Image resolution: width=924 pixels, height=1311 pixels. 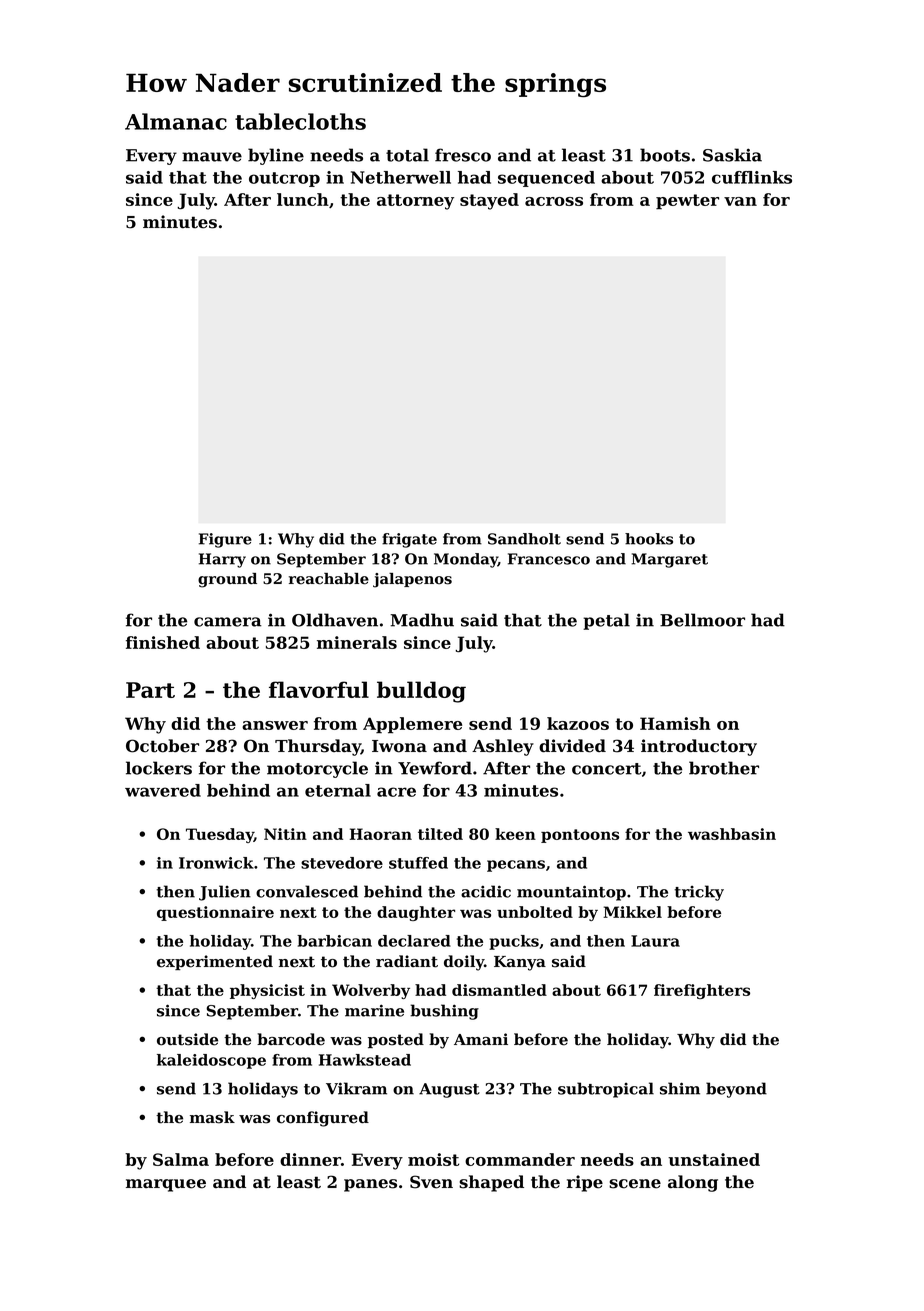 What do you see at coordinates (275, 725) in the image?
I see `answer` at bounding box center [275, 725].
